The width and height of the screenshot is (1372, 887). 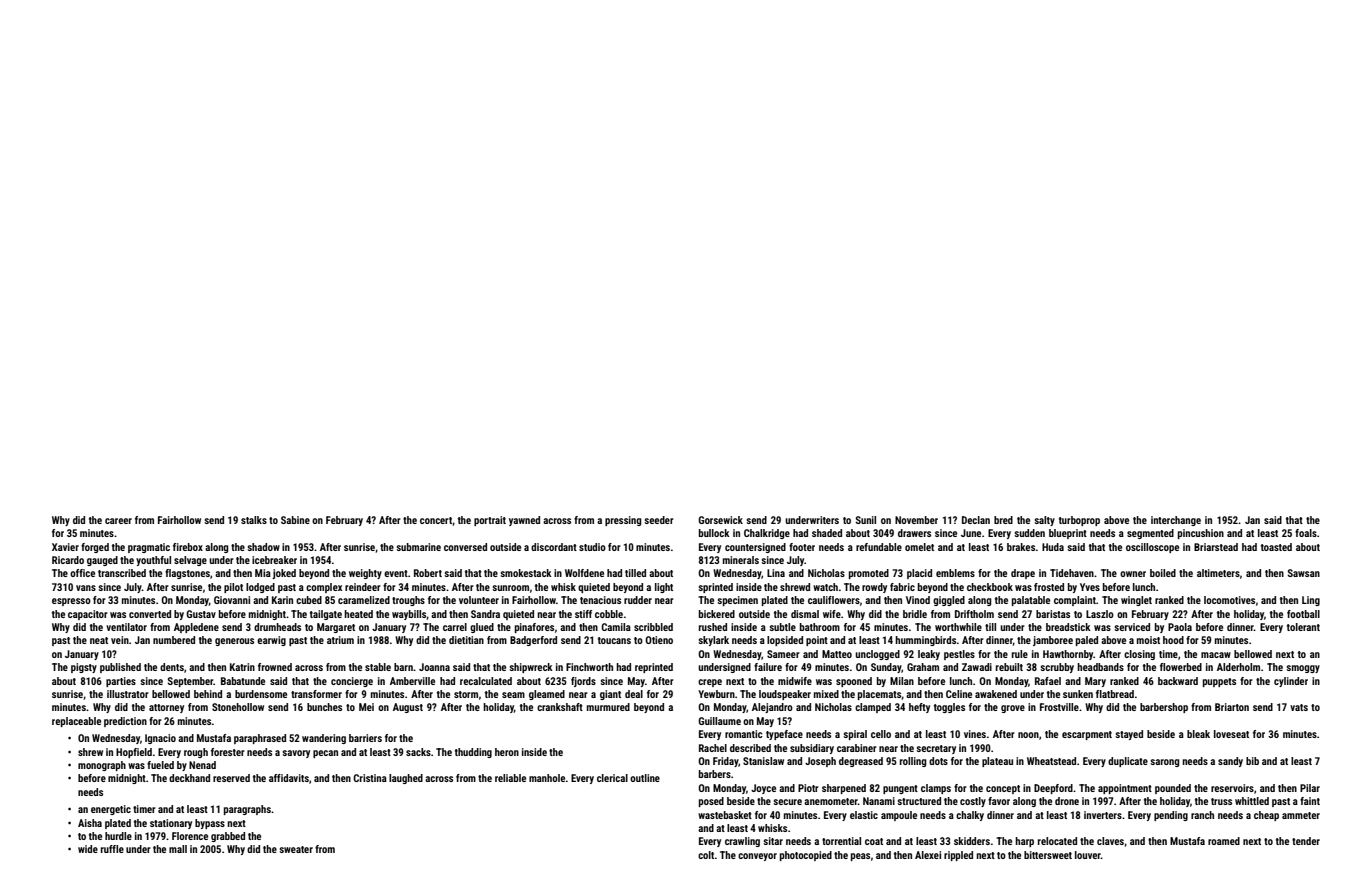 I want to click on deal, so click(x=634, y=694).
